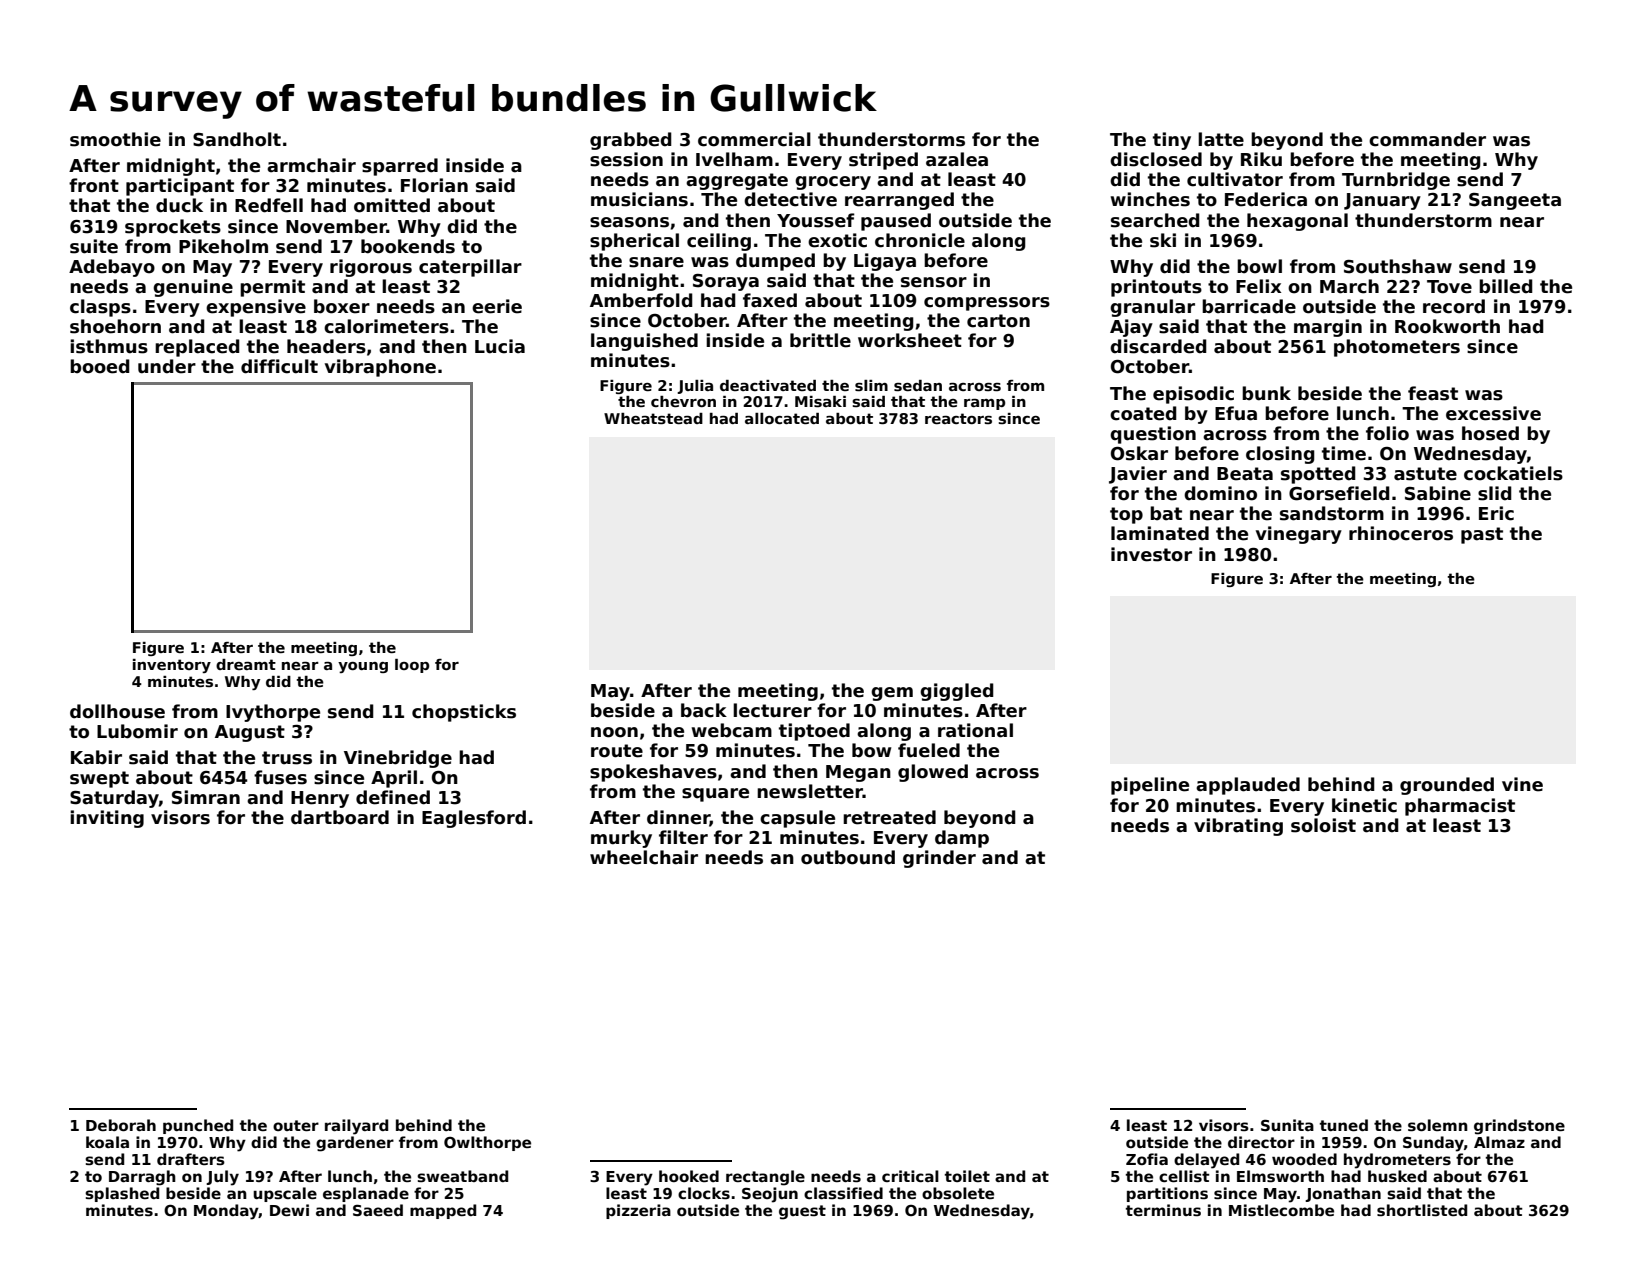  Describe the element at coordinates (296, 1125) in the document. I see `outer` at that location.
